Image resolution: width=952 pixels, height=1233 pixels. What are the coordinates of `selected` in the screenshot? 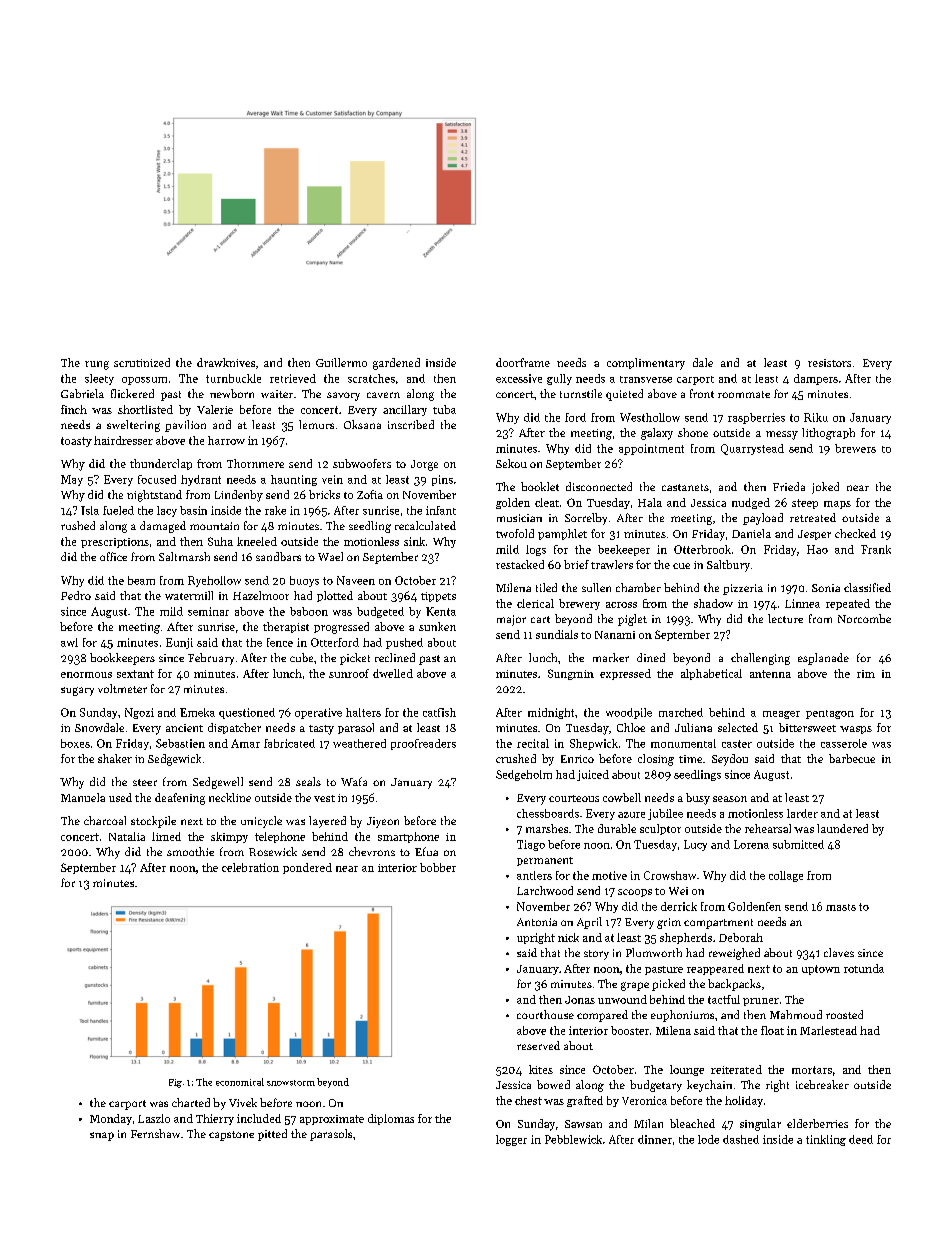 It's located at (738, 727).
